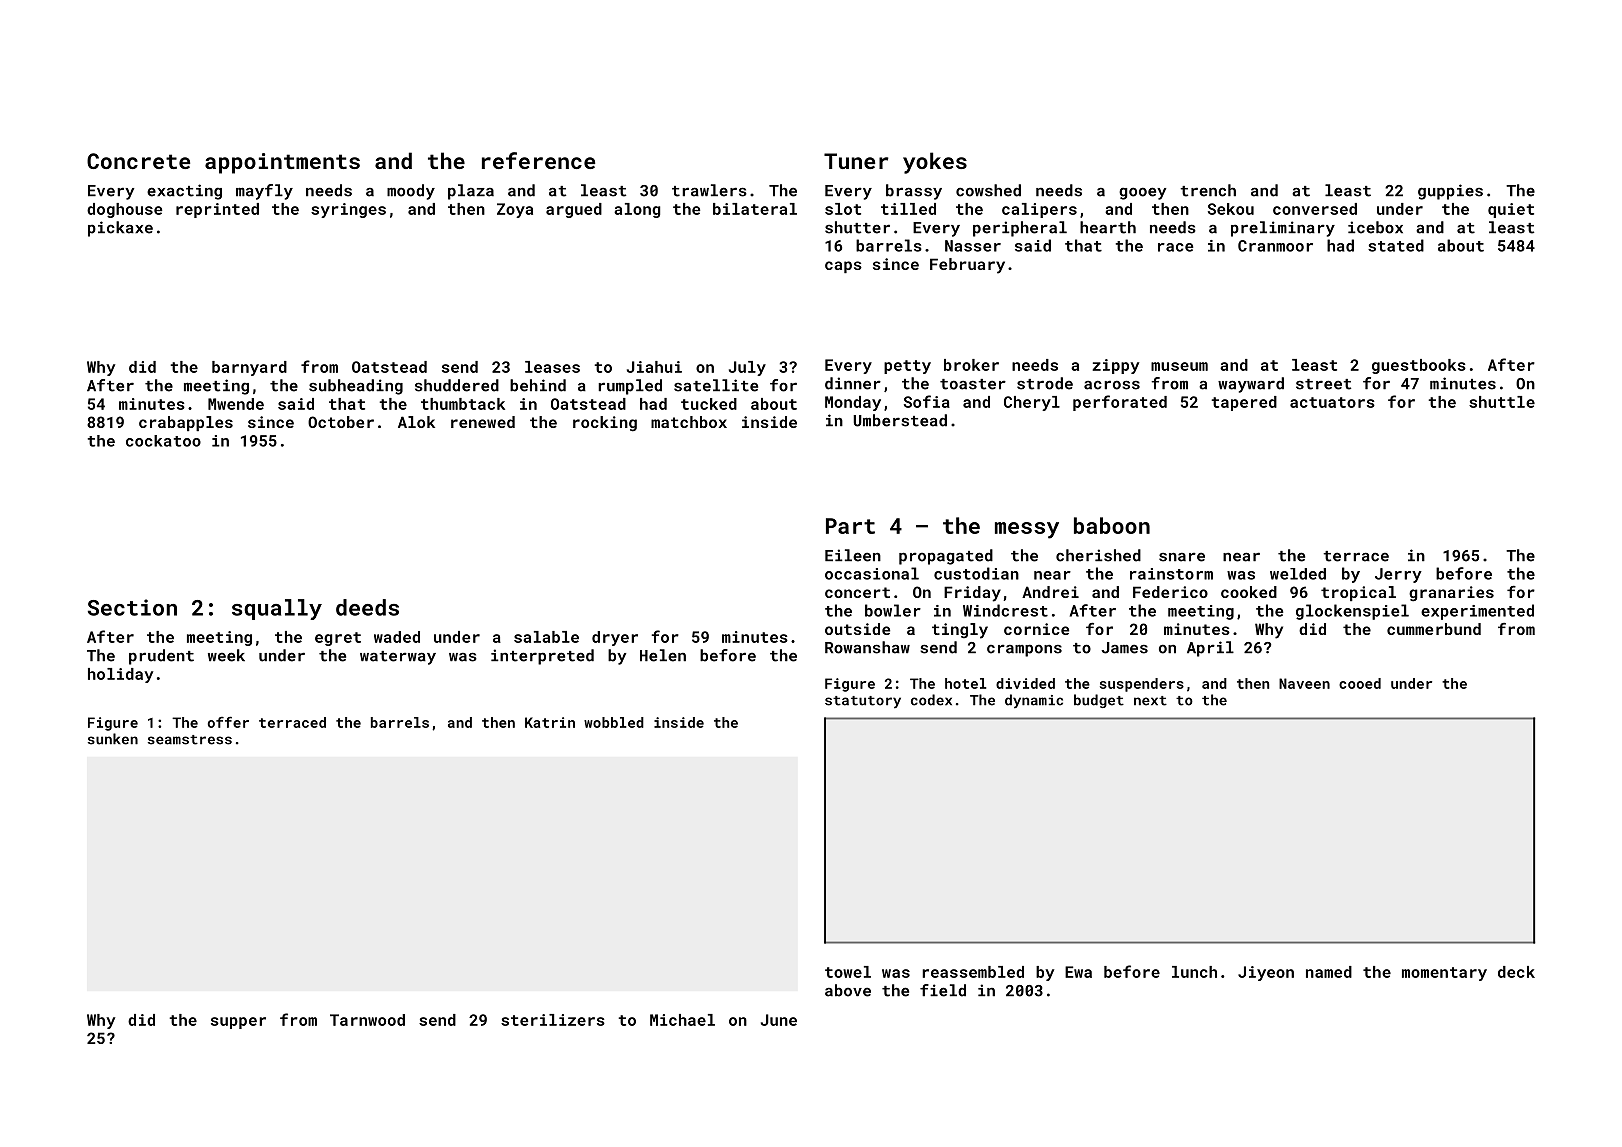  I want to click on dynamic, so click(1034, 701).
